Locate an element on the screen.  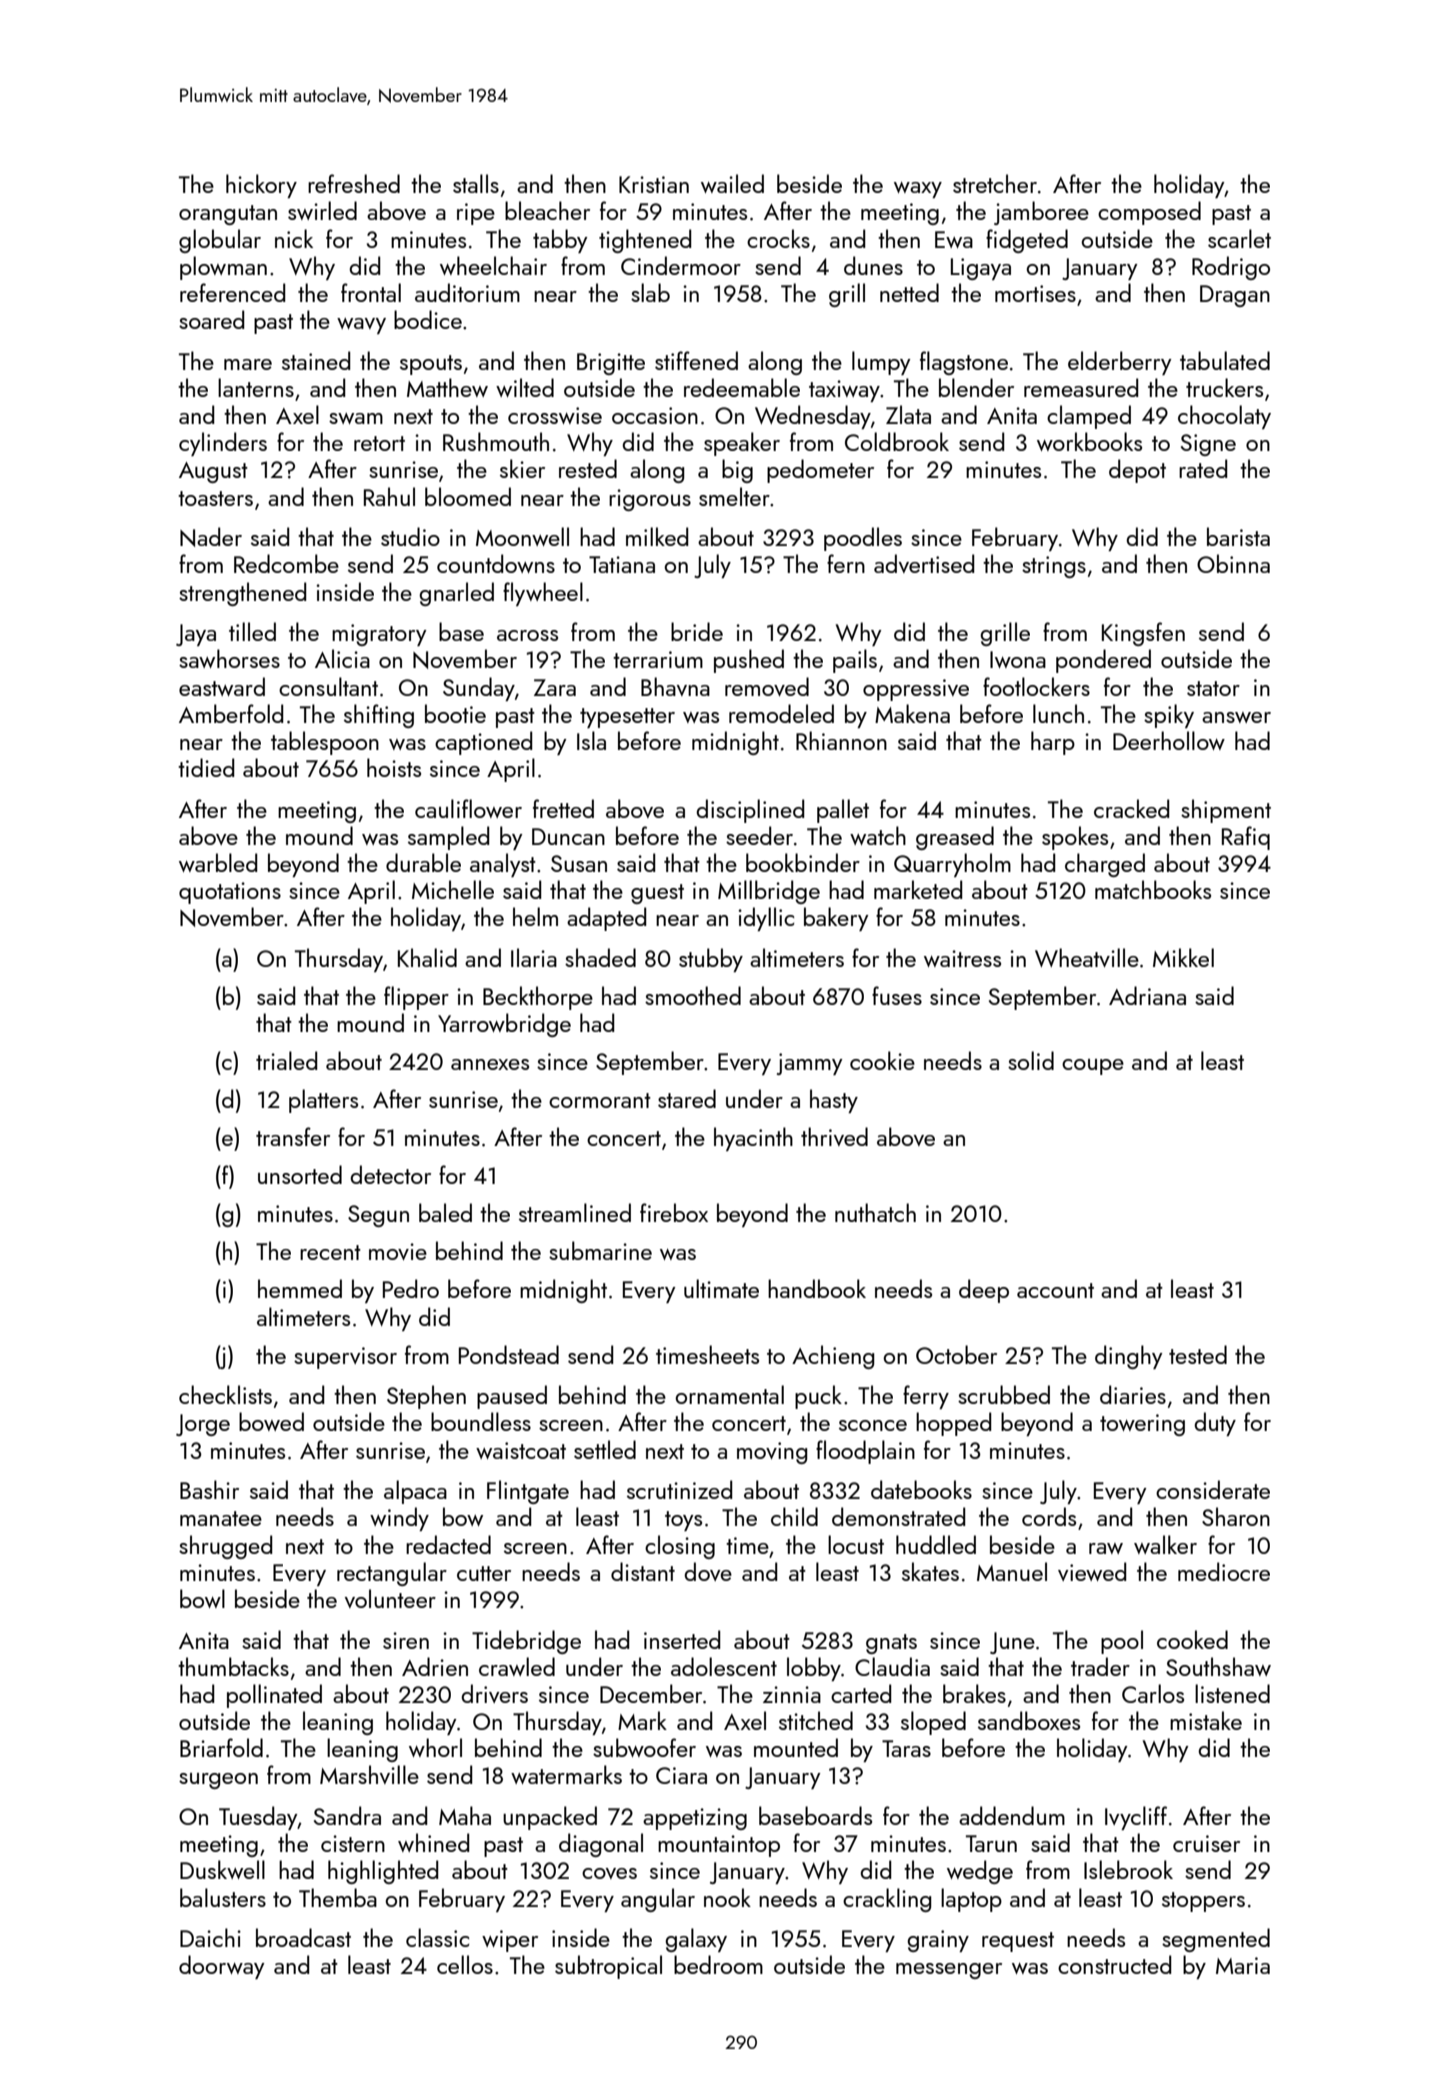
studio is located at coordinates (410, 536).
